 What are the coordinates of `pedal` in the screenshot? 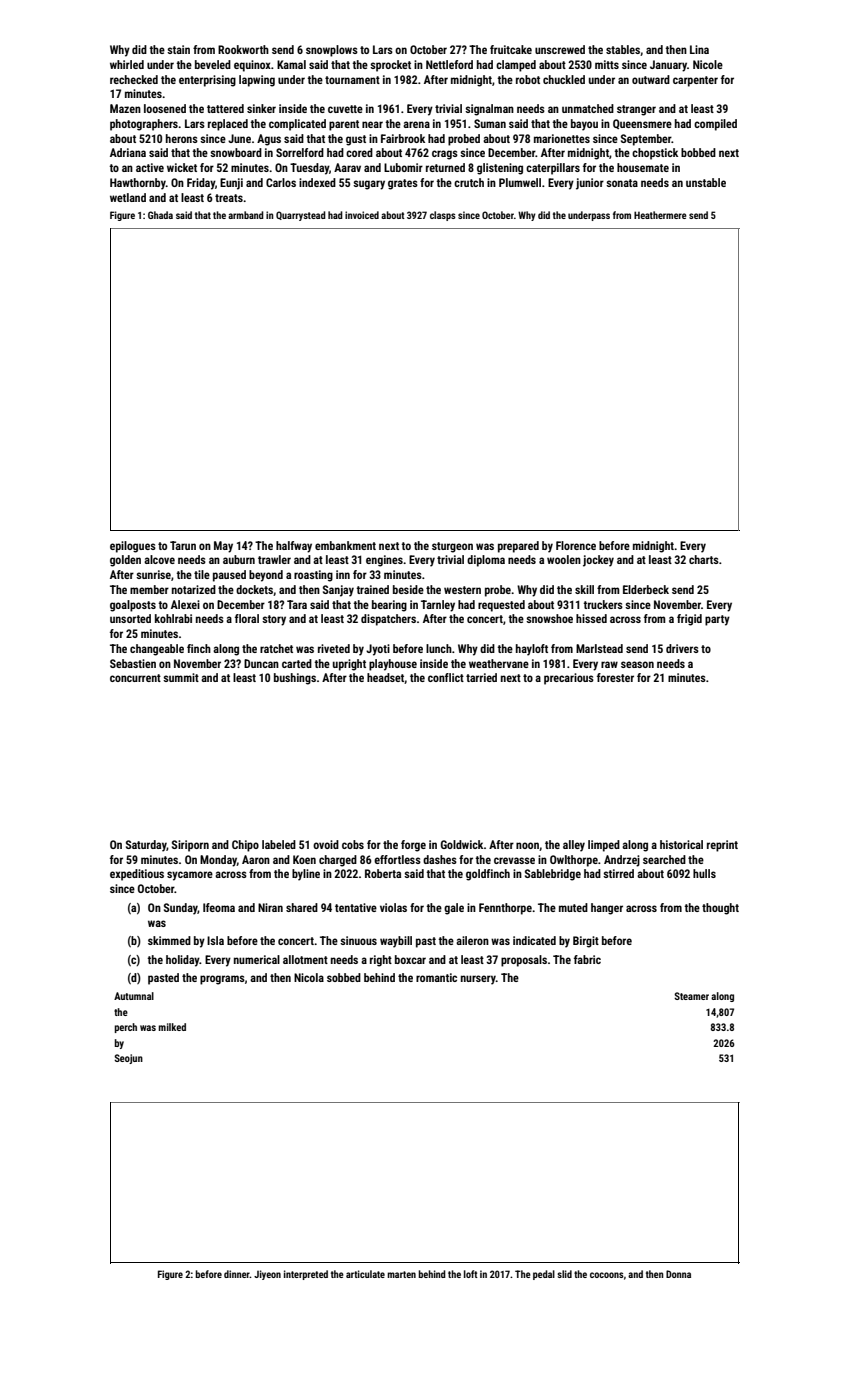 It's located at (544, 1275).
